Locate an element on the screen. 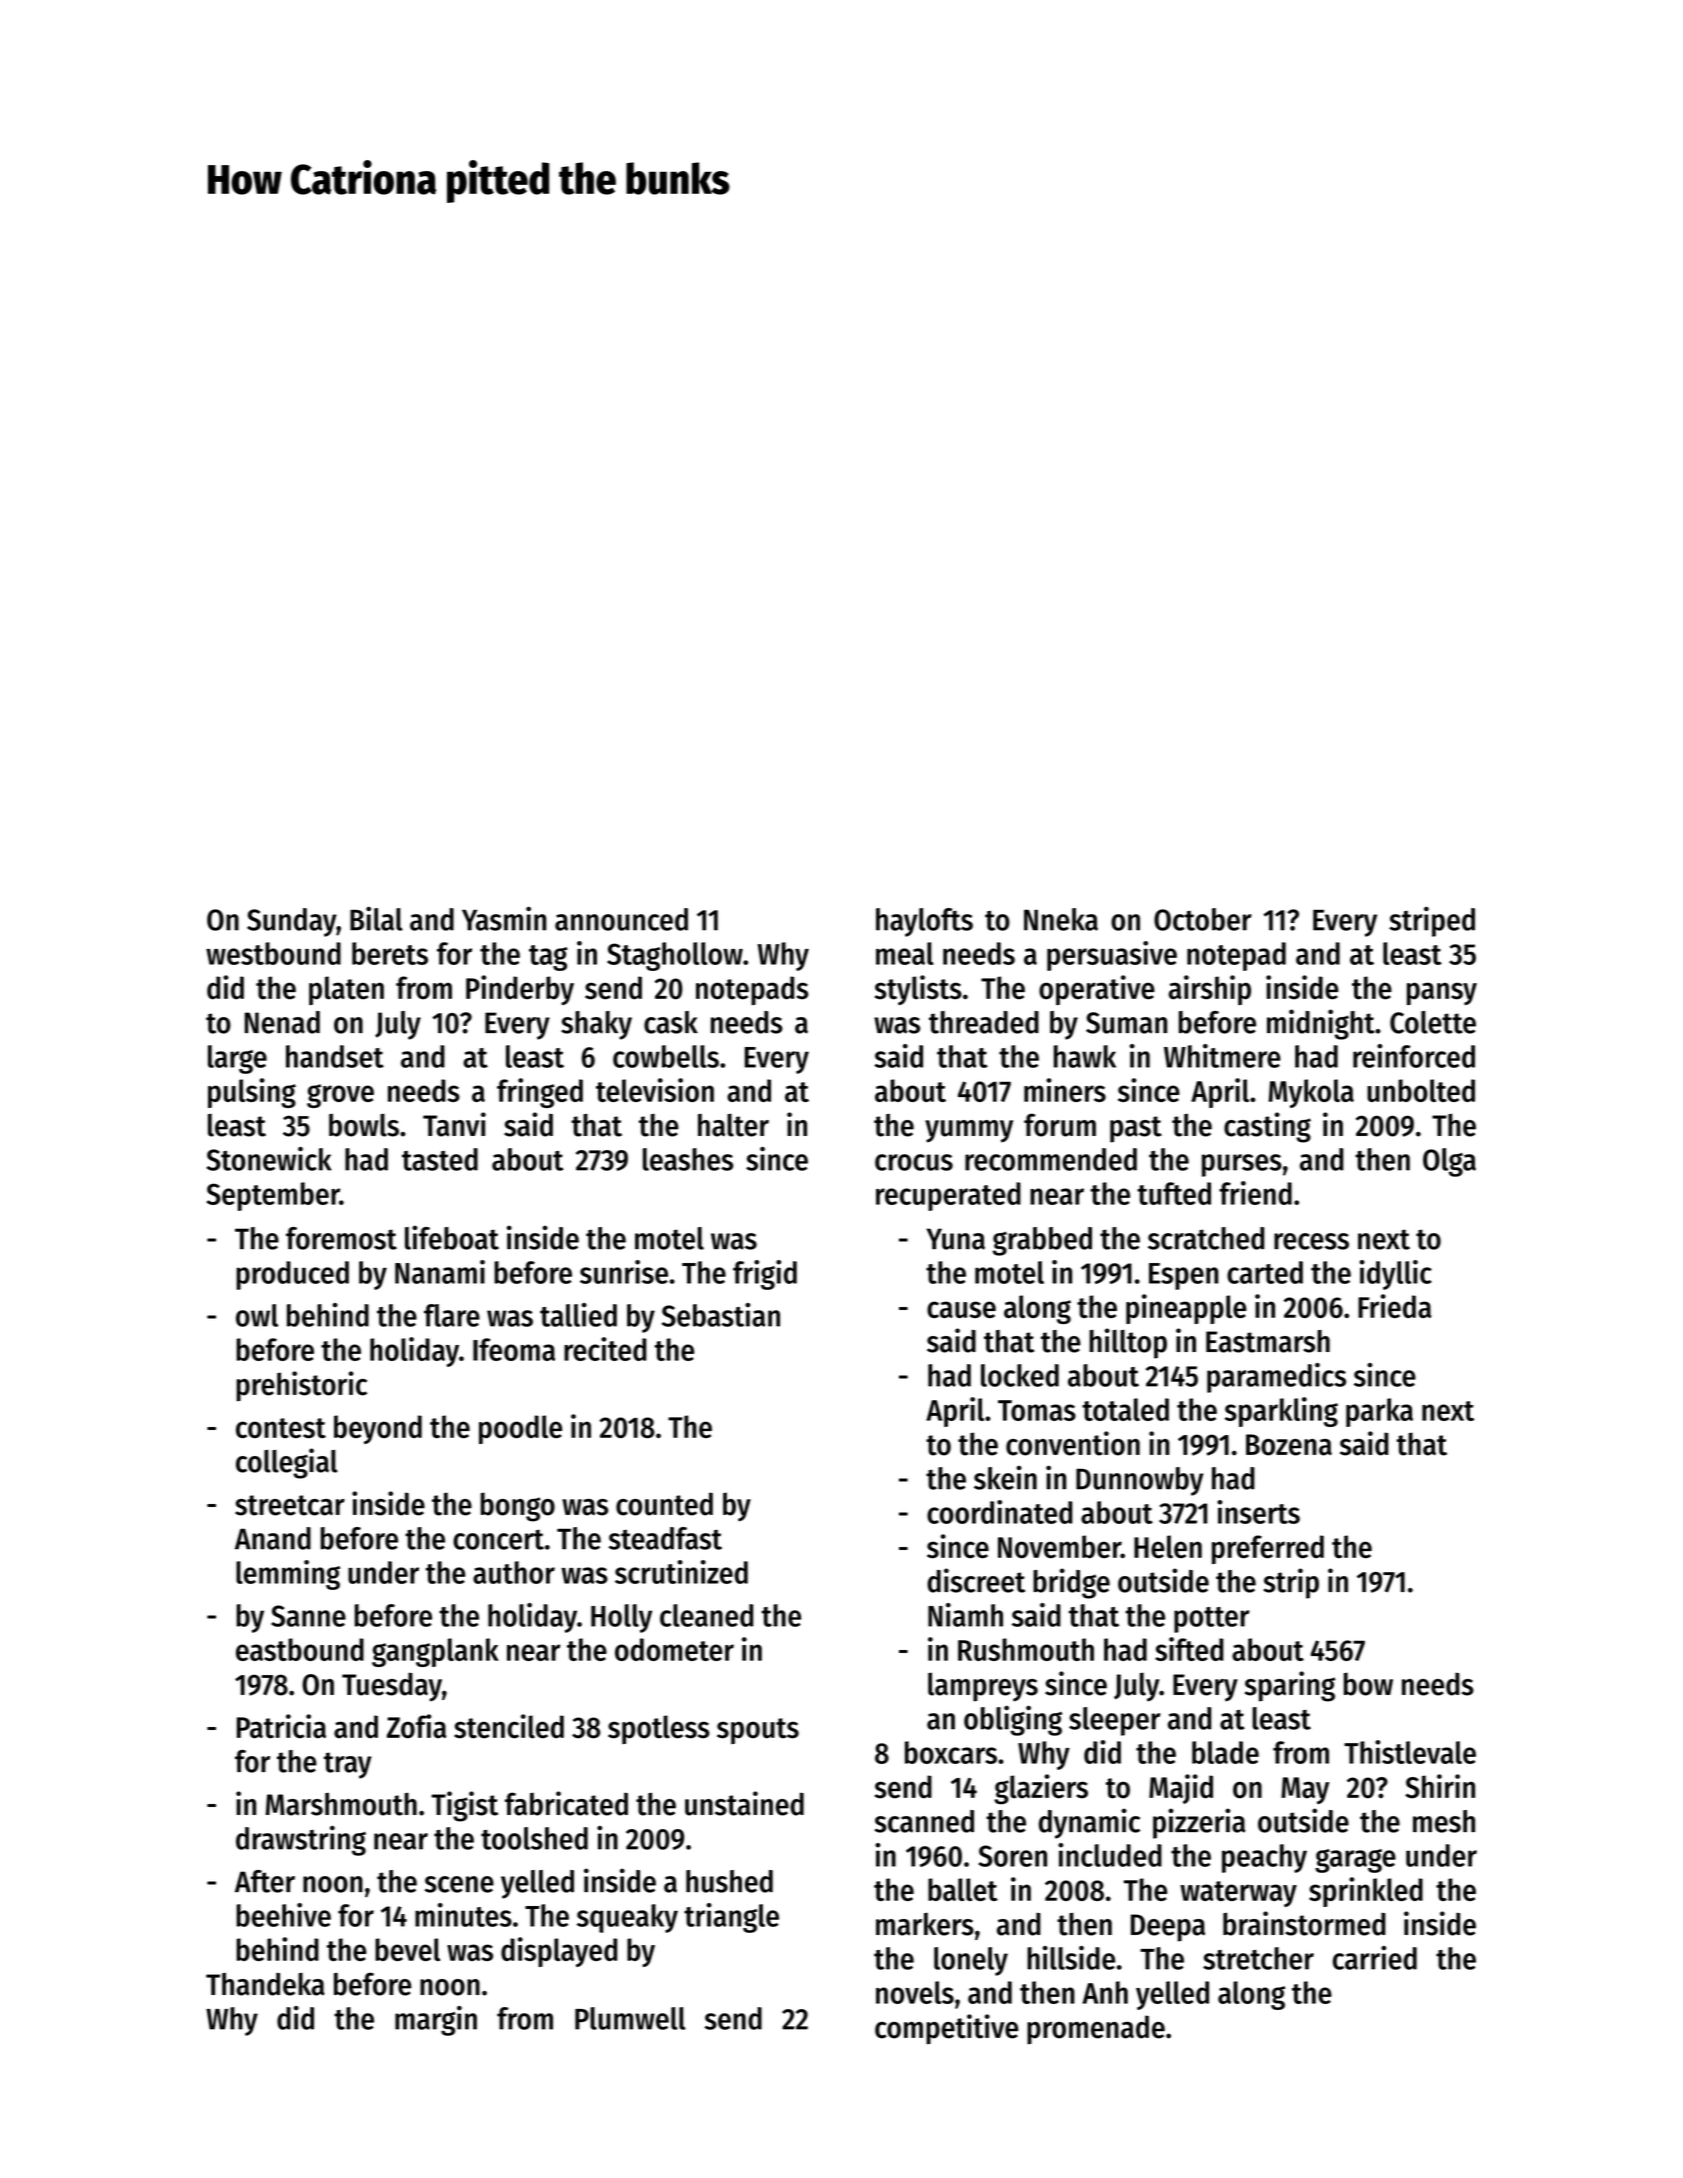 This screenshot has height=2178, width=1683. prehistoric is located at coordinates (301, 1386).
